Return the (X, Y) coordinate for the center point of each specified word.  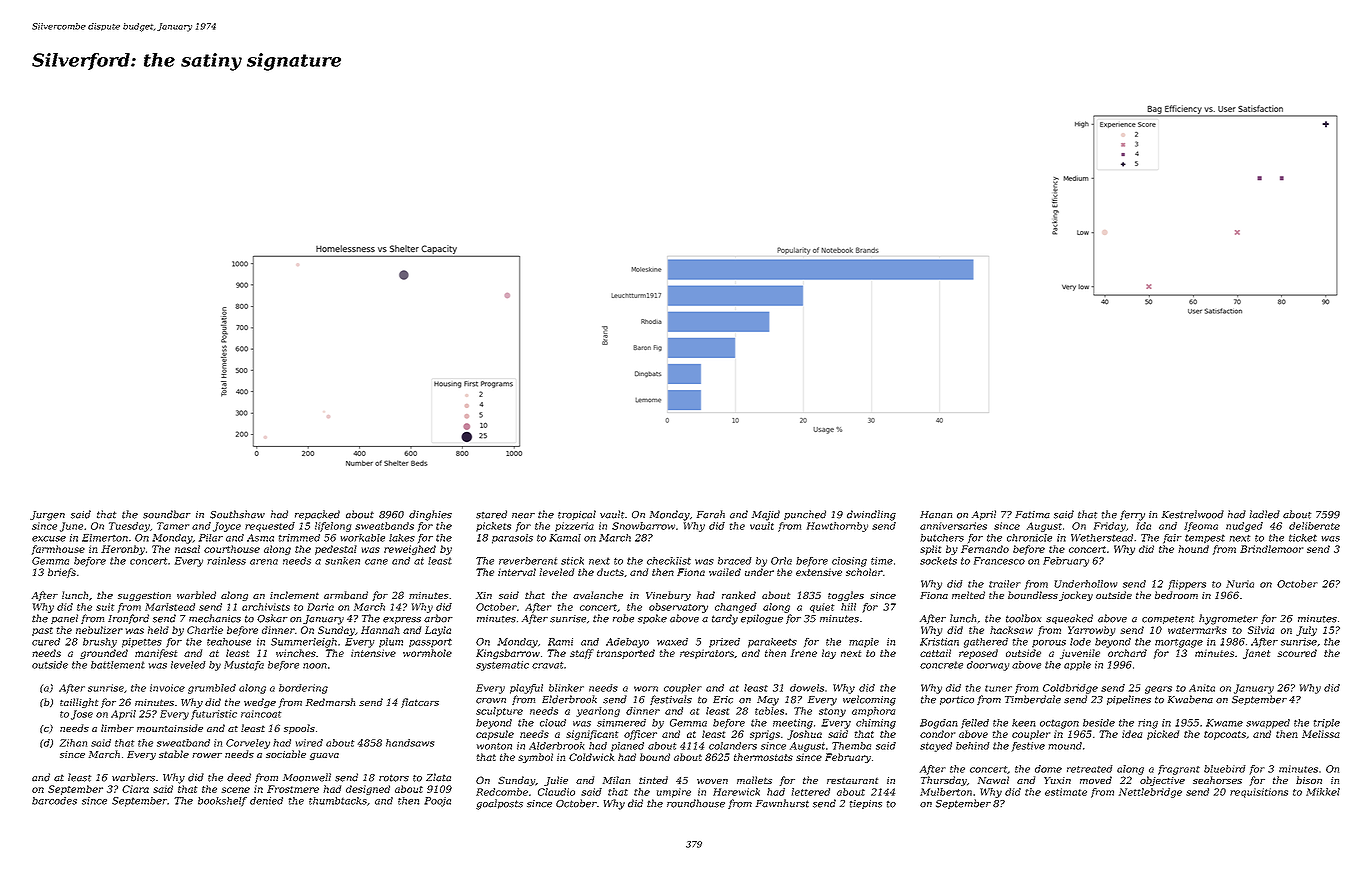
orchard (1127, 653)
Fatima (1032, 515)
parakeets (772, 643)
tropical (577, 515)
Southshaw (237, 514)
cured (46, 642)
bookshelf (222, 802)
